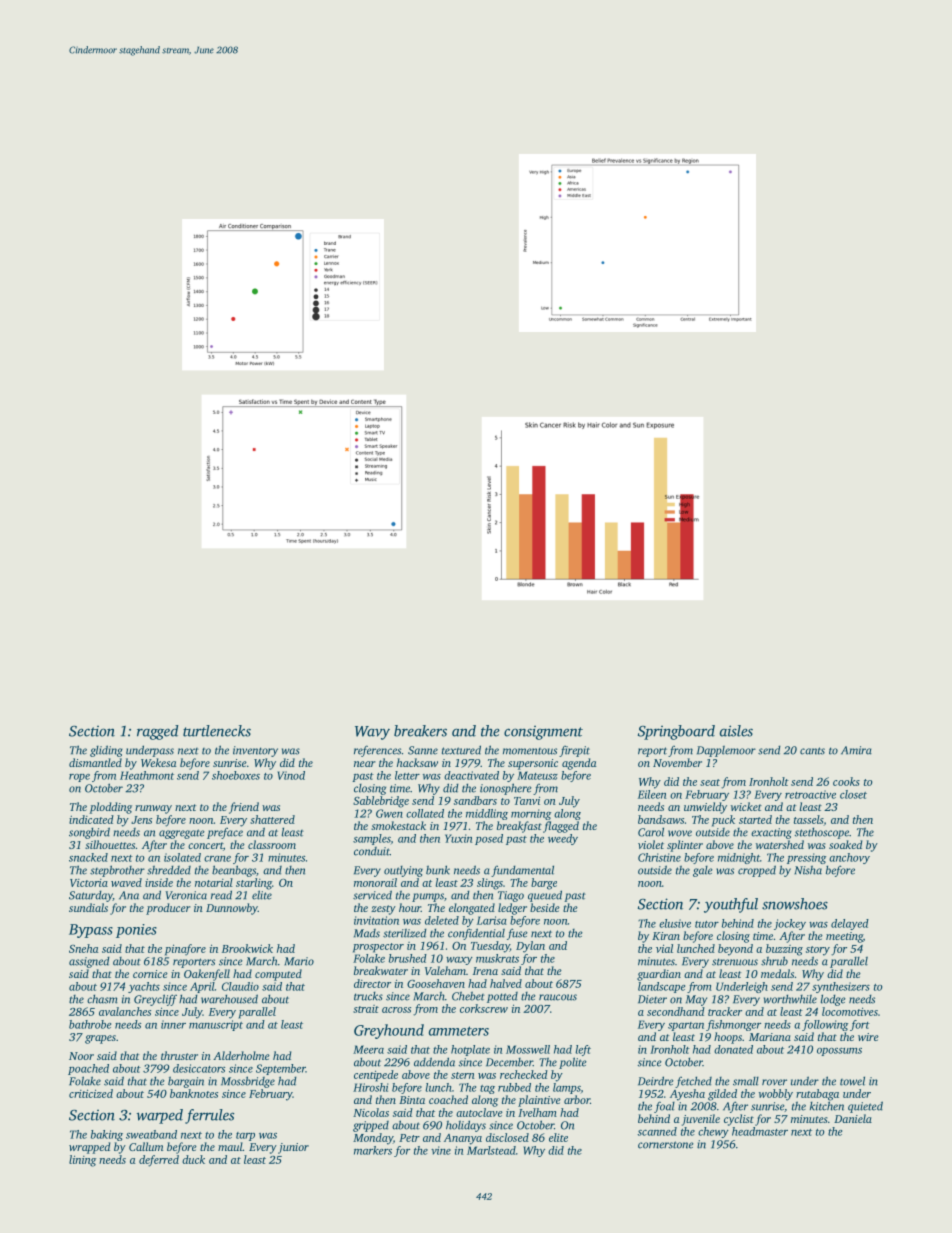 The image size is (952, 1233). Describe the element at coordinates (89, 833) in the screenshot. I see `songbird` at that location.
